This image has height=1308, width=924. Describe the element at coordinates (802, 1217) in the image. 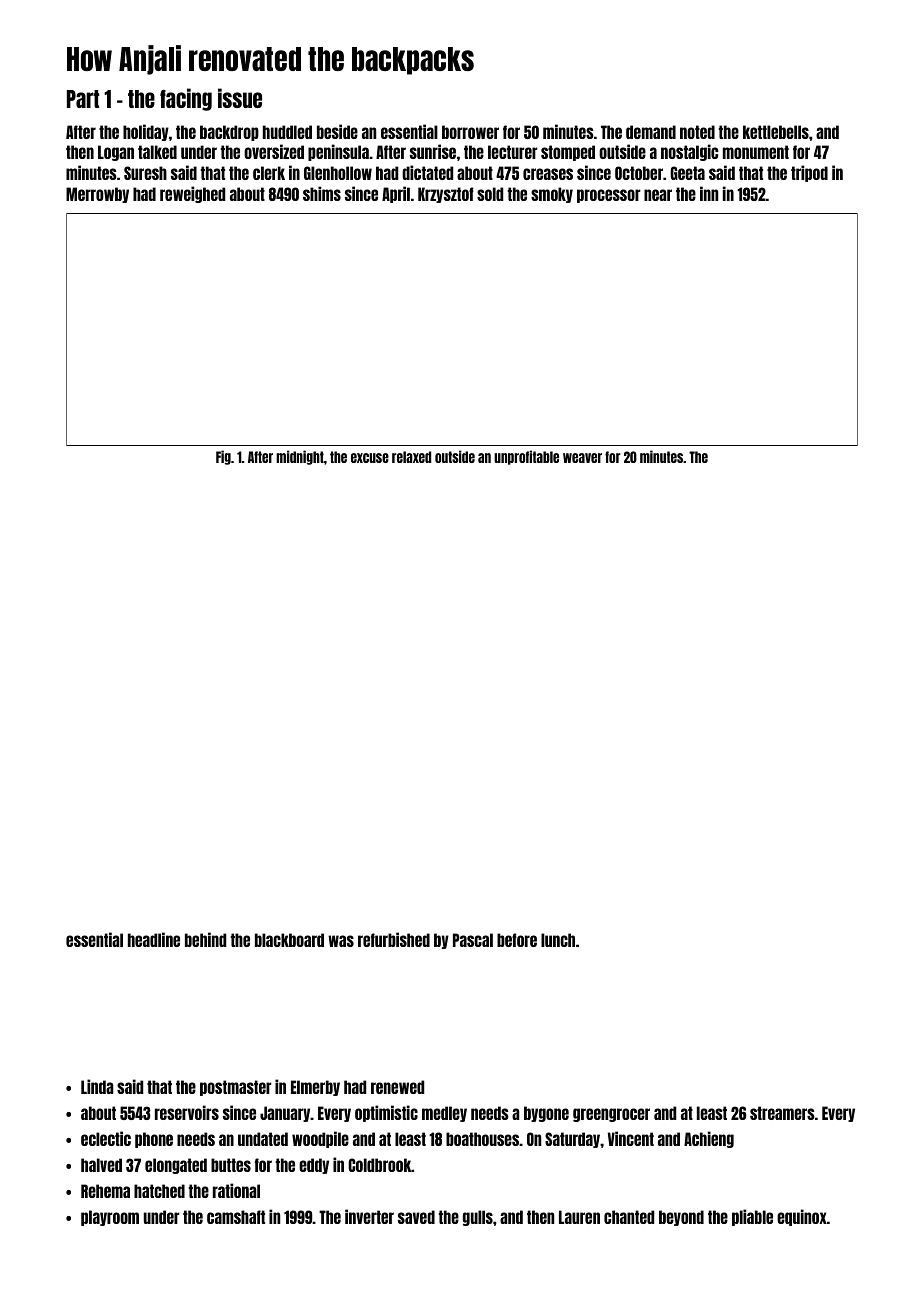

I see `equinox` at that location.
